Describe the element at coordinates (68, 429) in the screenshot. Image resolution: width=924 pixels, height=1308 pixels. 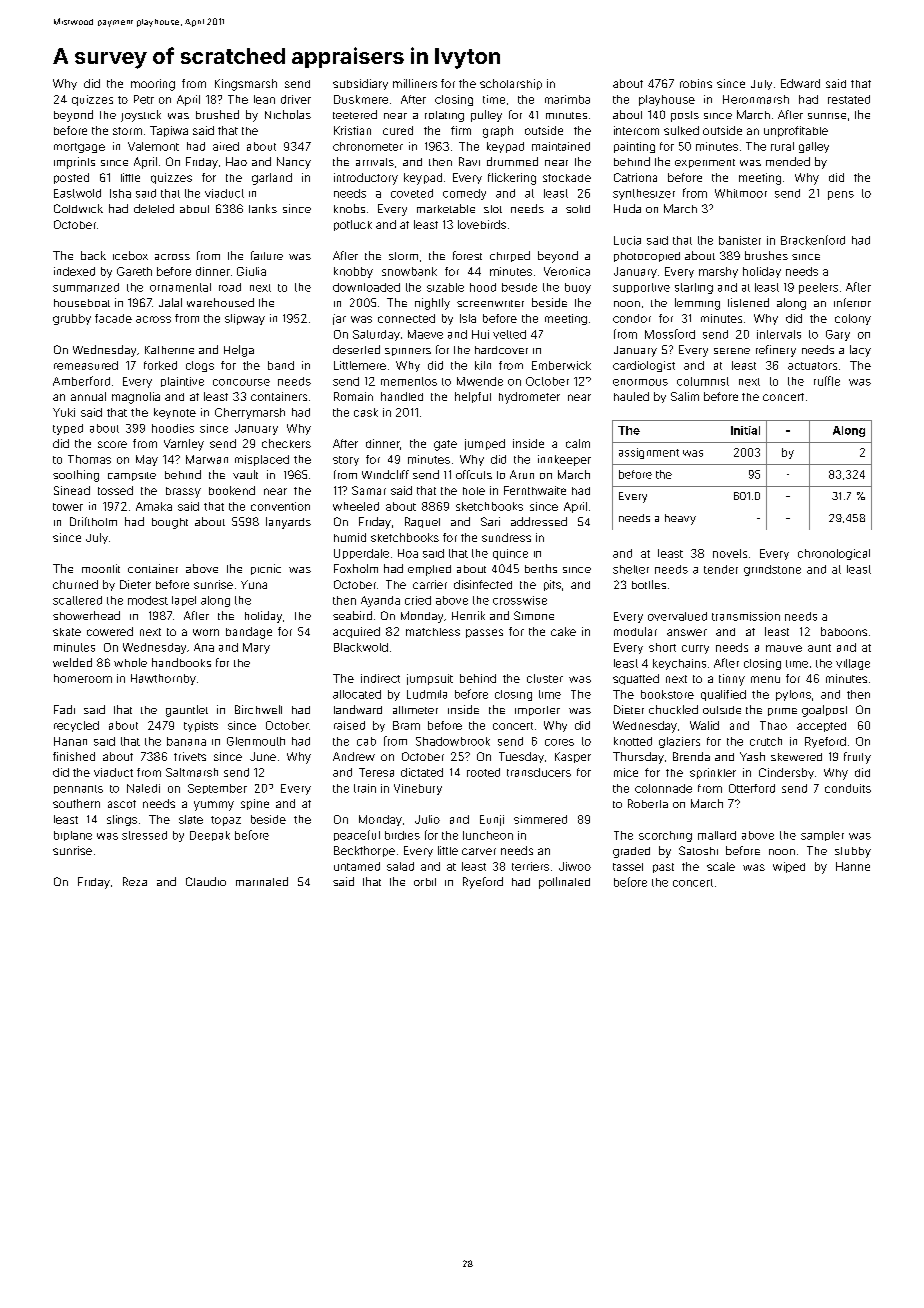
I see `typed` at that location.
